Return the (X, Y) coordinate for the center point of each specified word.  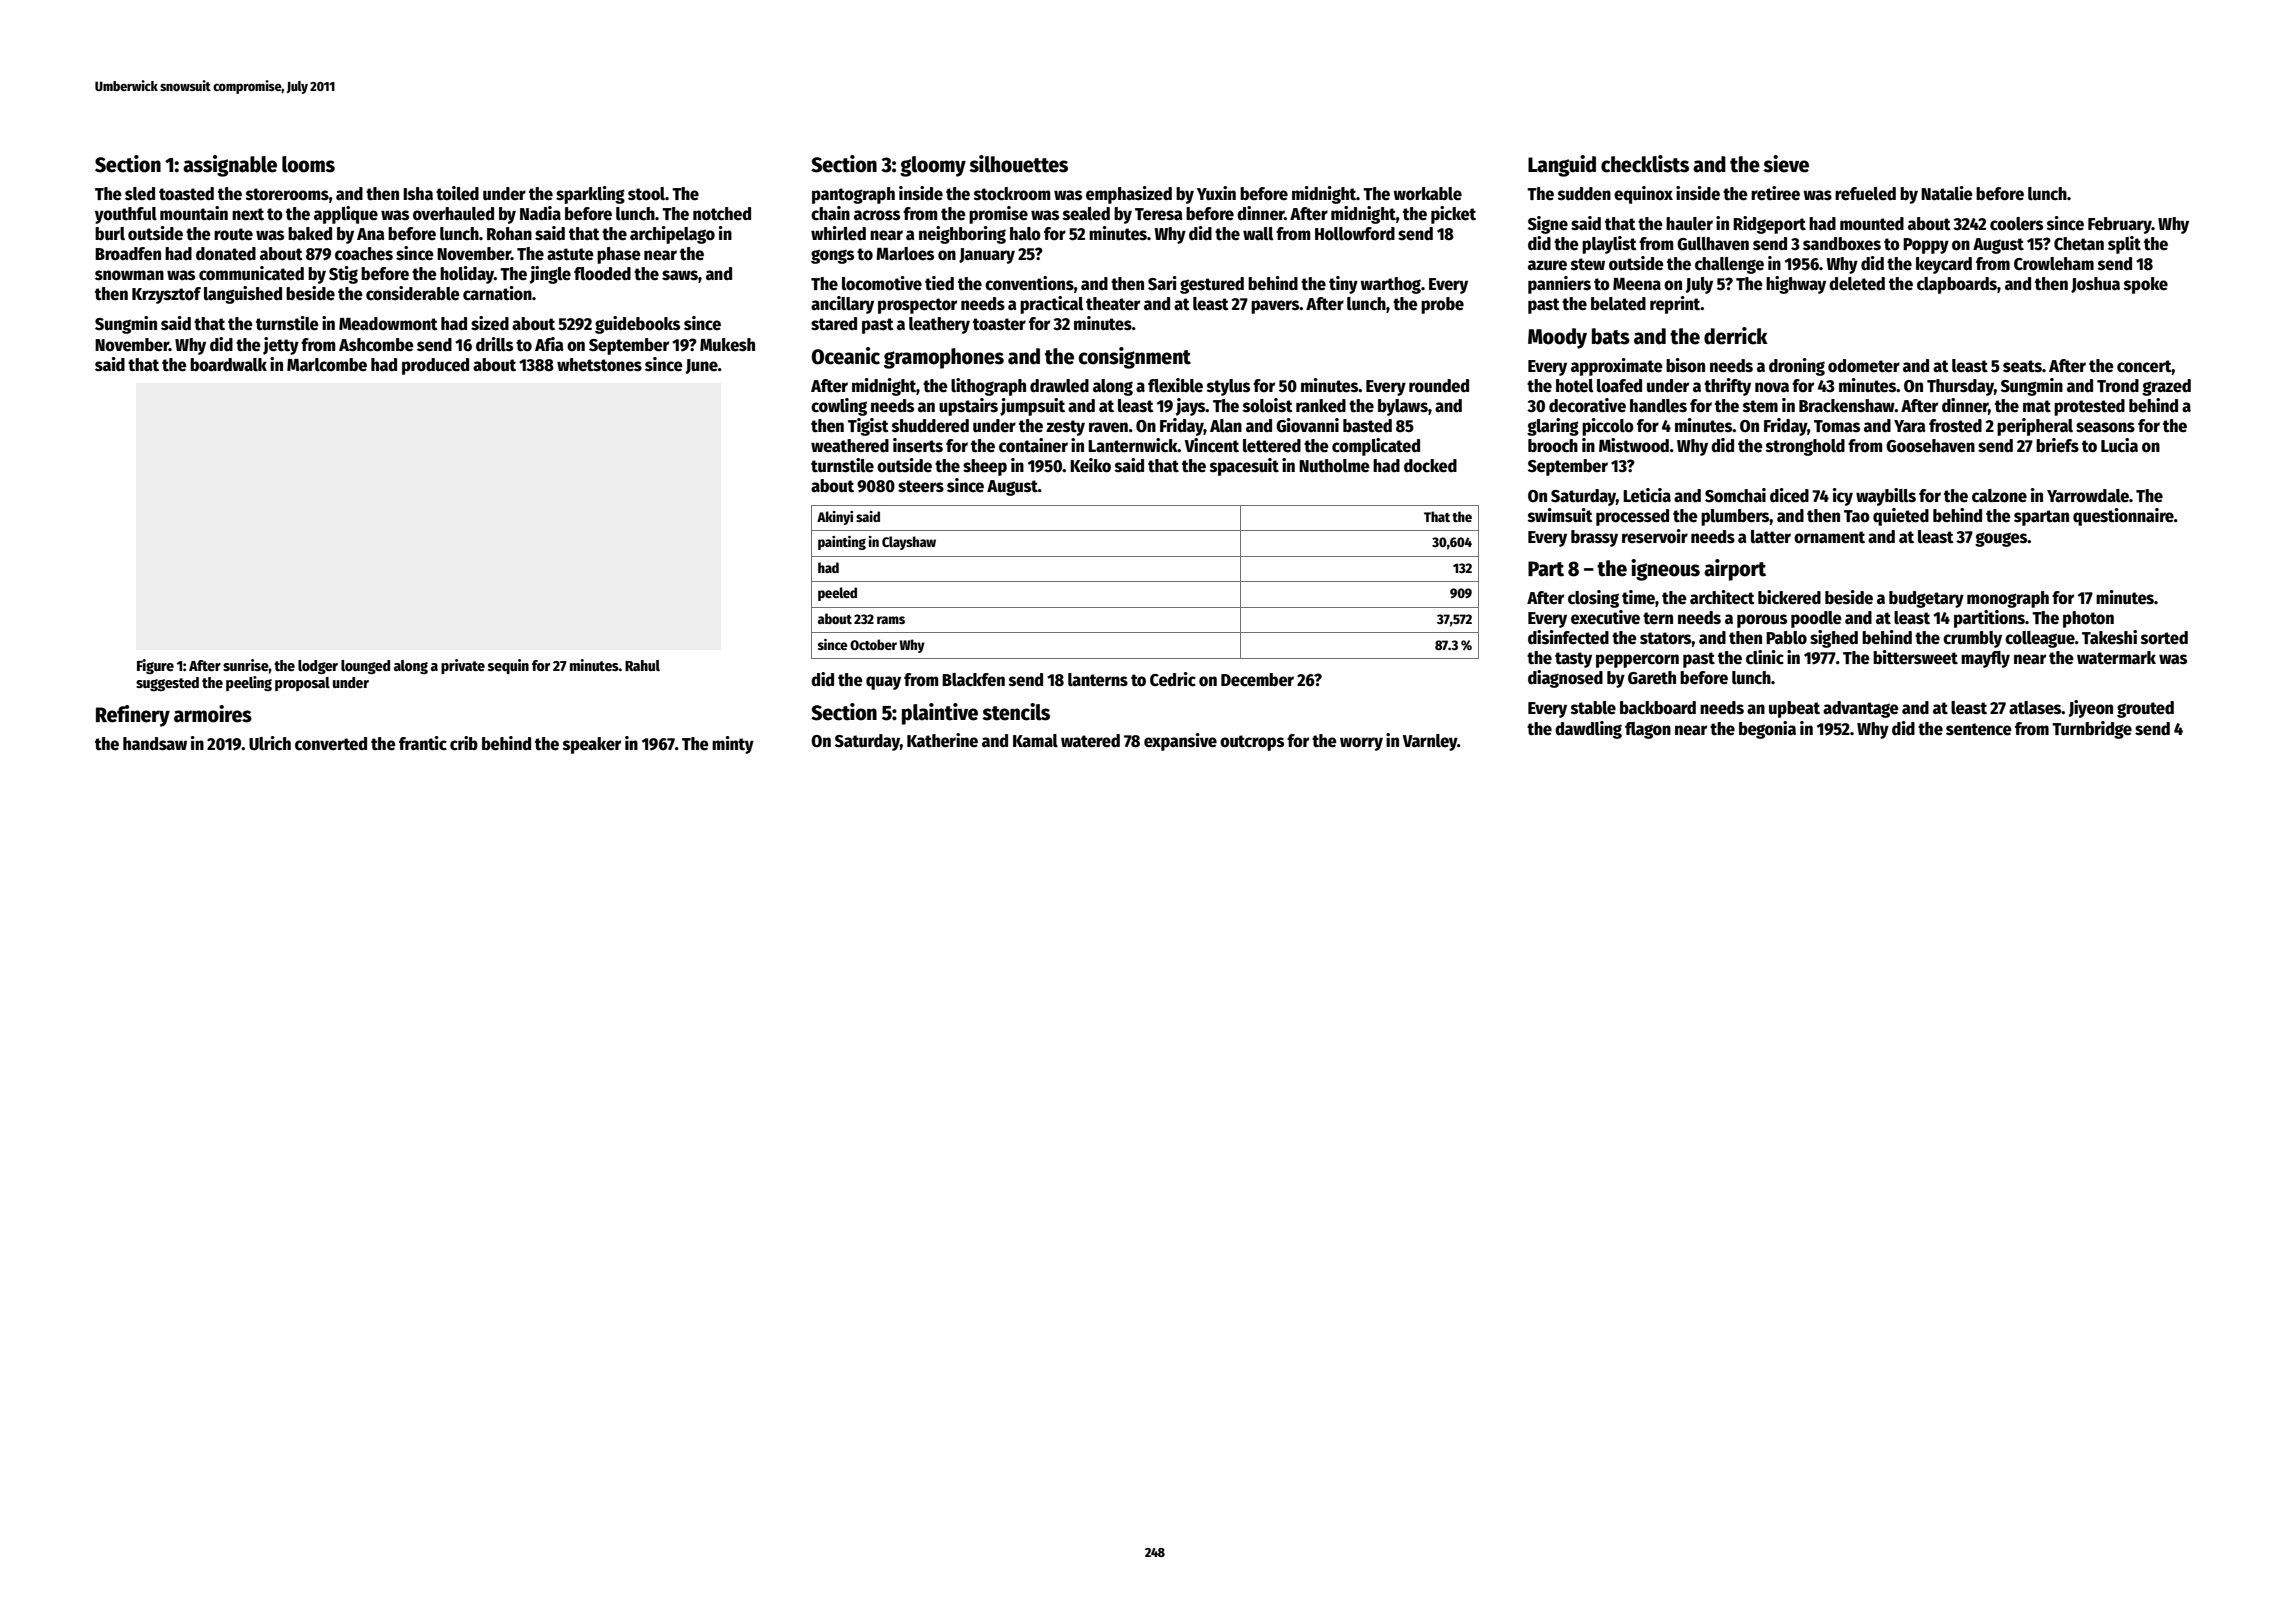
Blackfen (973, 680)
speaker (592, 745)
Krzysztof (166, 295)
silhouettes (1018, 164)
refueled (1865, 194)
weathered (850, 446)
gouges (2001, 539)
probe (1442, 305)
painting (842, 543)
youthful (126, 215)
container (1033, 445)
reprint (1675, 305)
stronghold (1805, 447)
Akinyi (835, 518)
